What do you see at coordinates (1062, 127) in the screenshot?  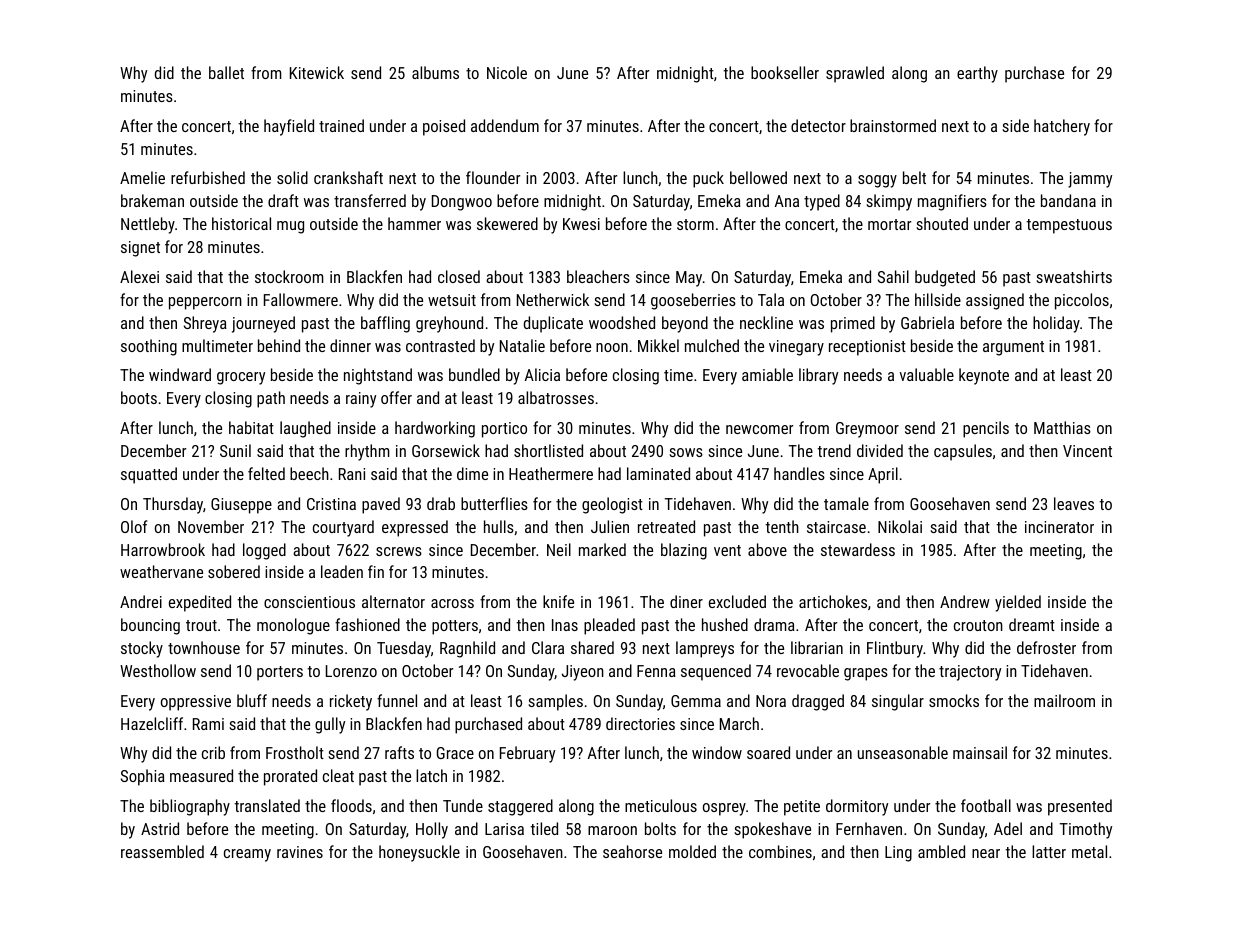 I see `hatchery` at bounding box center [1062, 127].
